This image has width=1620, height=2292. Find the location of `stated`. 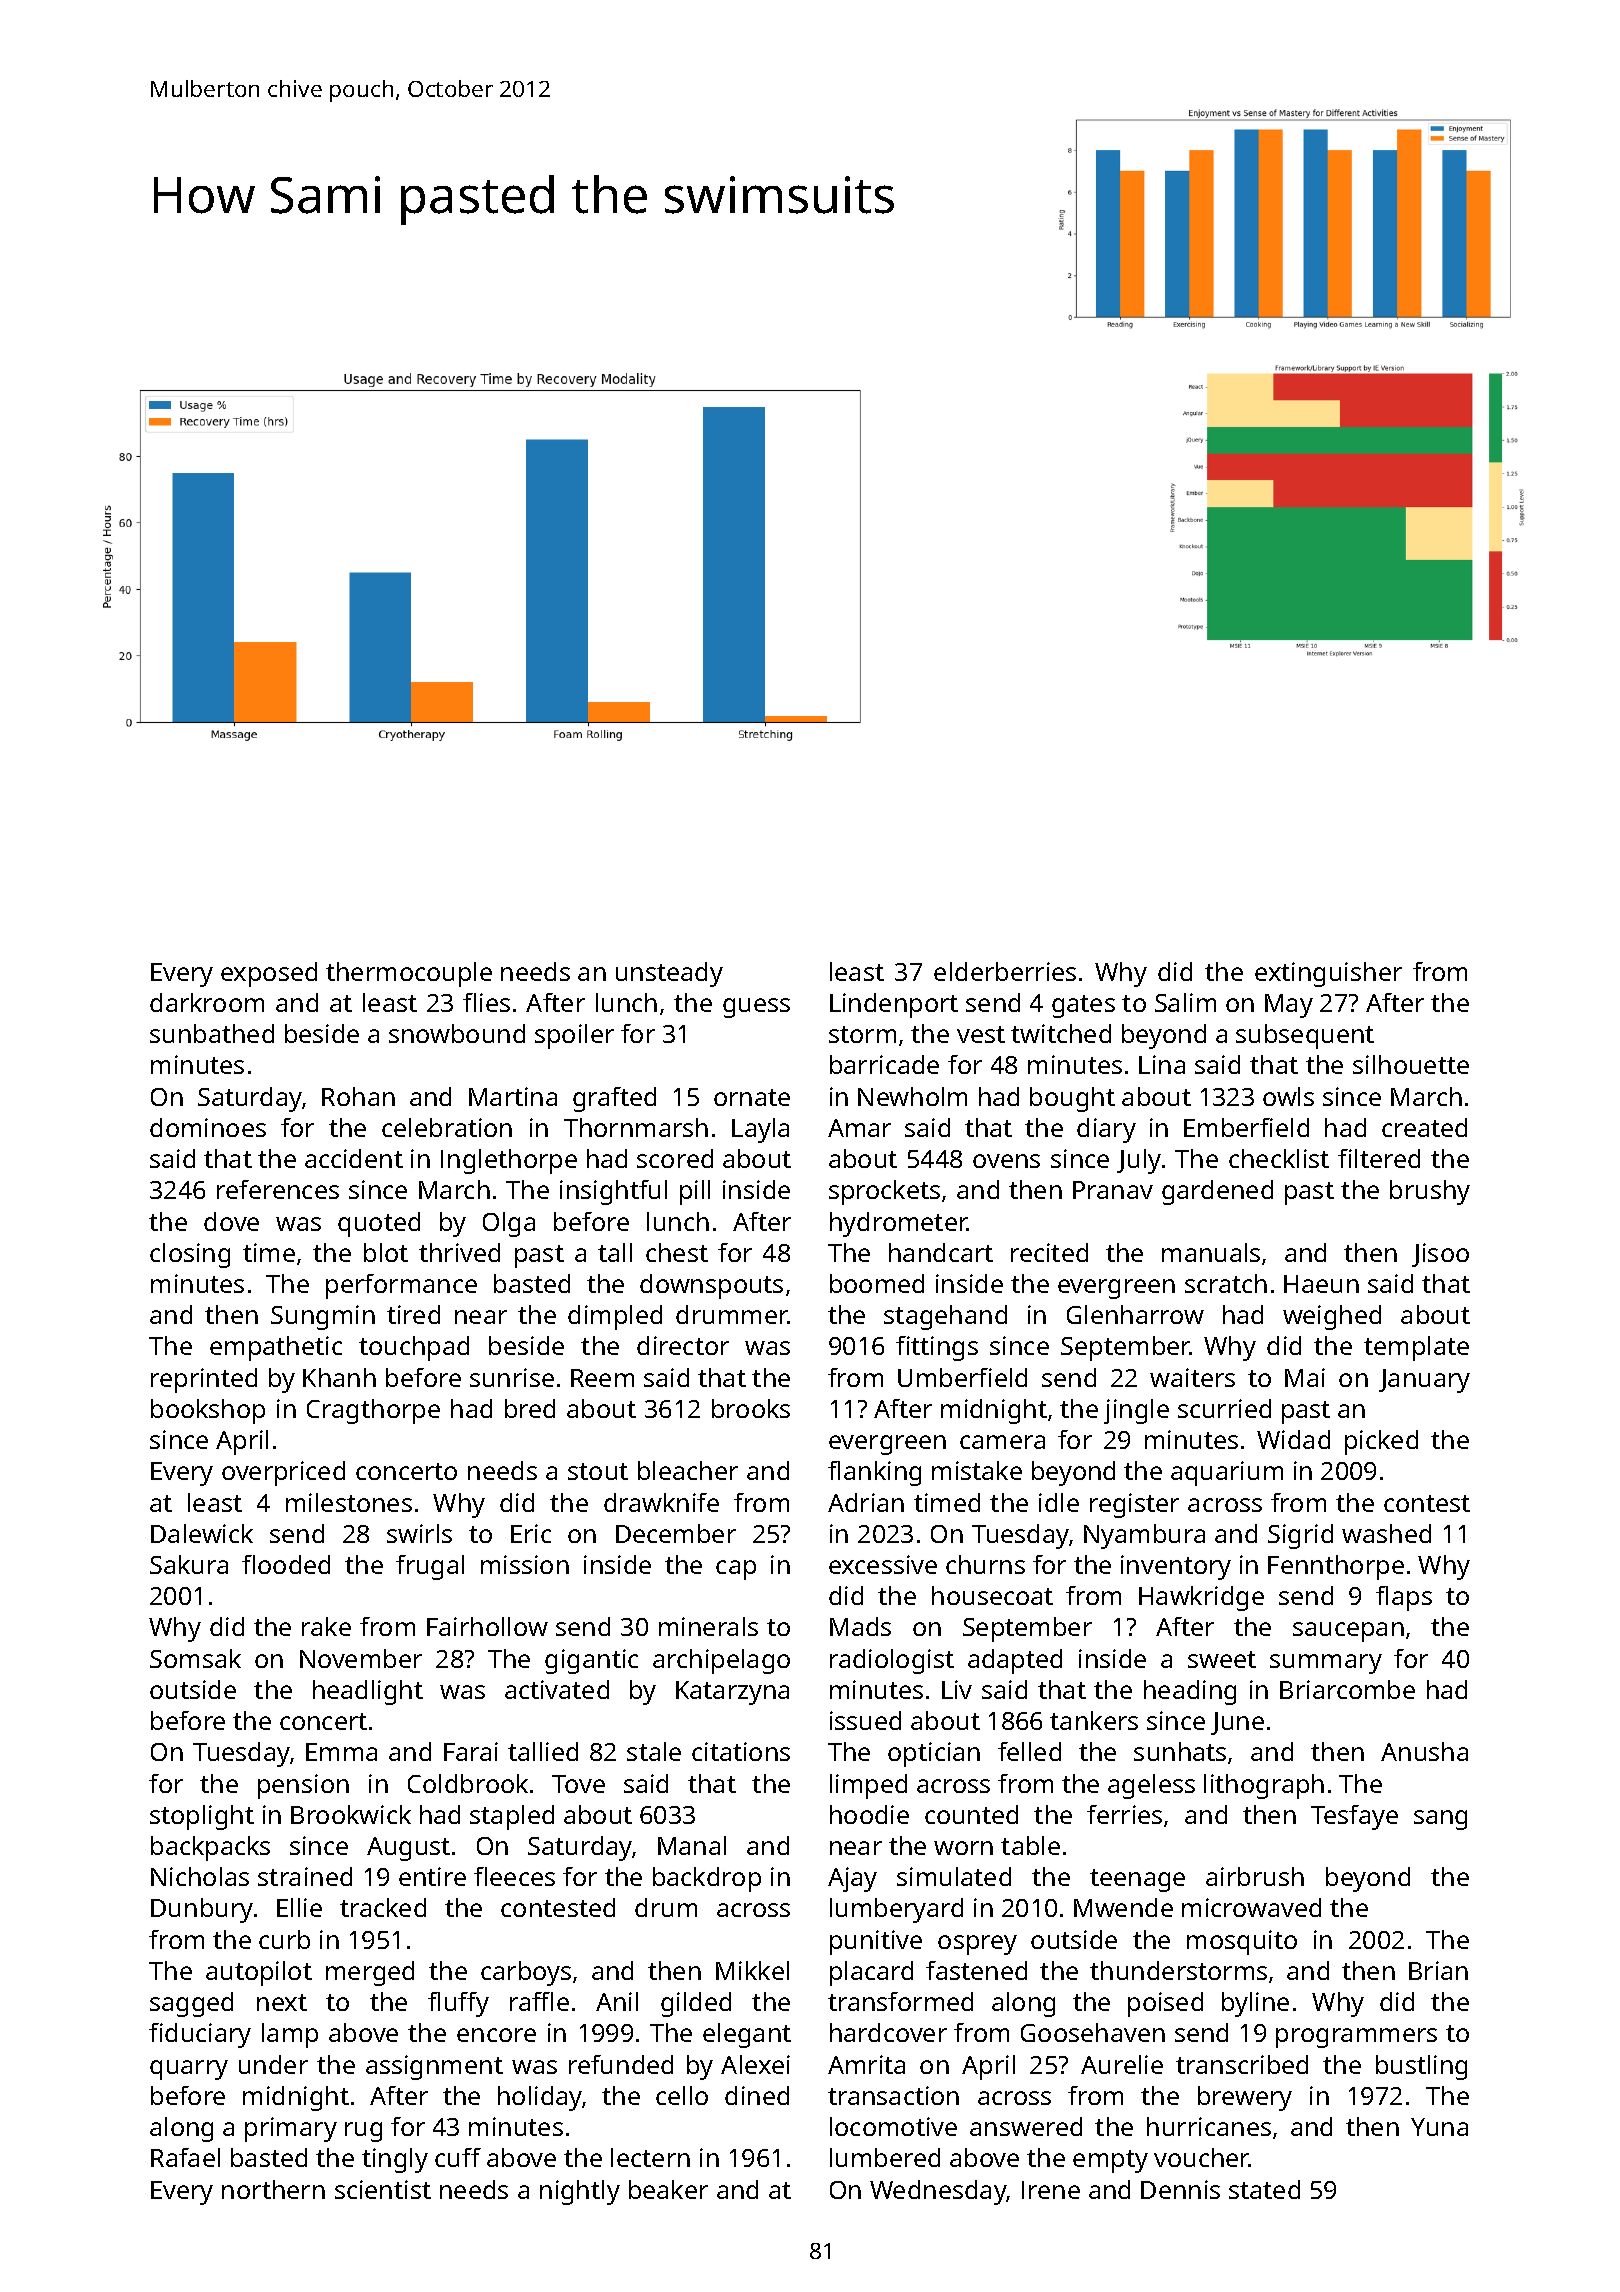

stated is located at coordinates (1264, 2189).
